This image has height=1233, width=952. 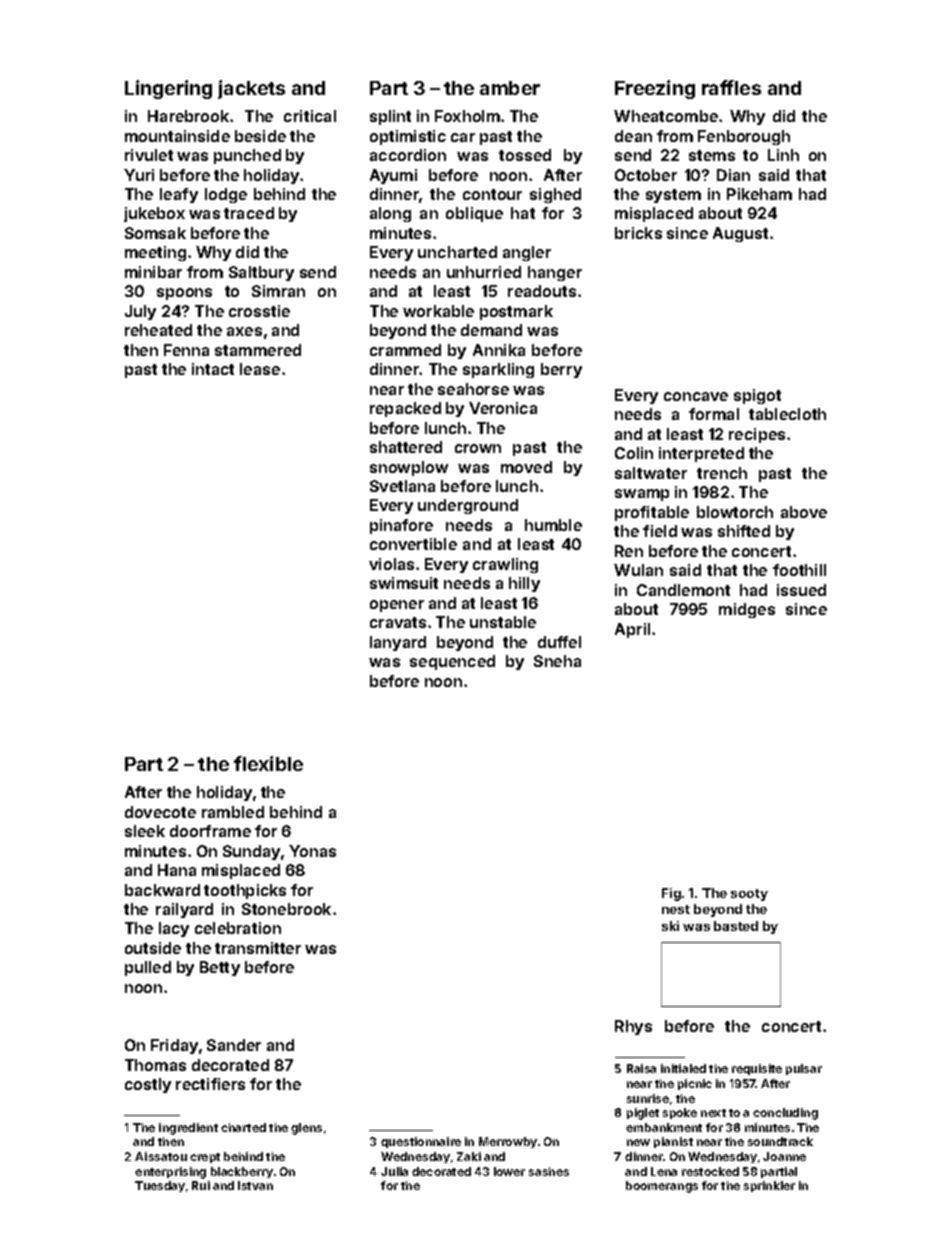 What do you see at coordinates (557, 661) in the image?
I see `Sneha` at bounding box center [557, 661].
